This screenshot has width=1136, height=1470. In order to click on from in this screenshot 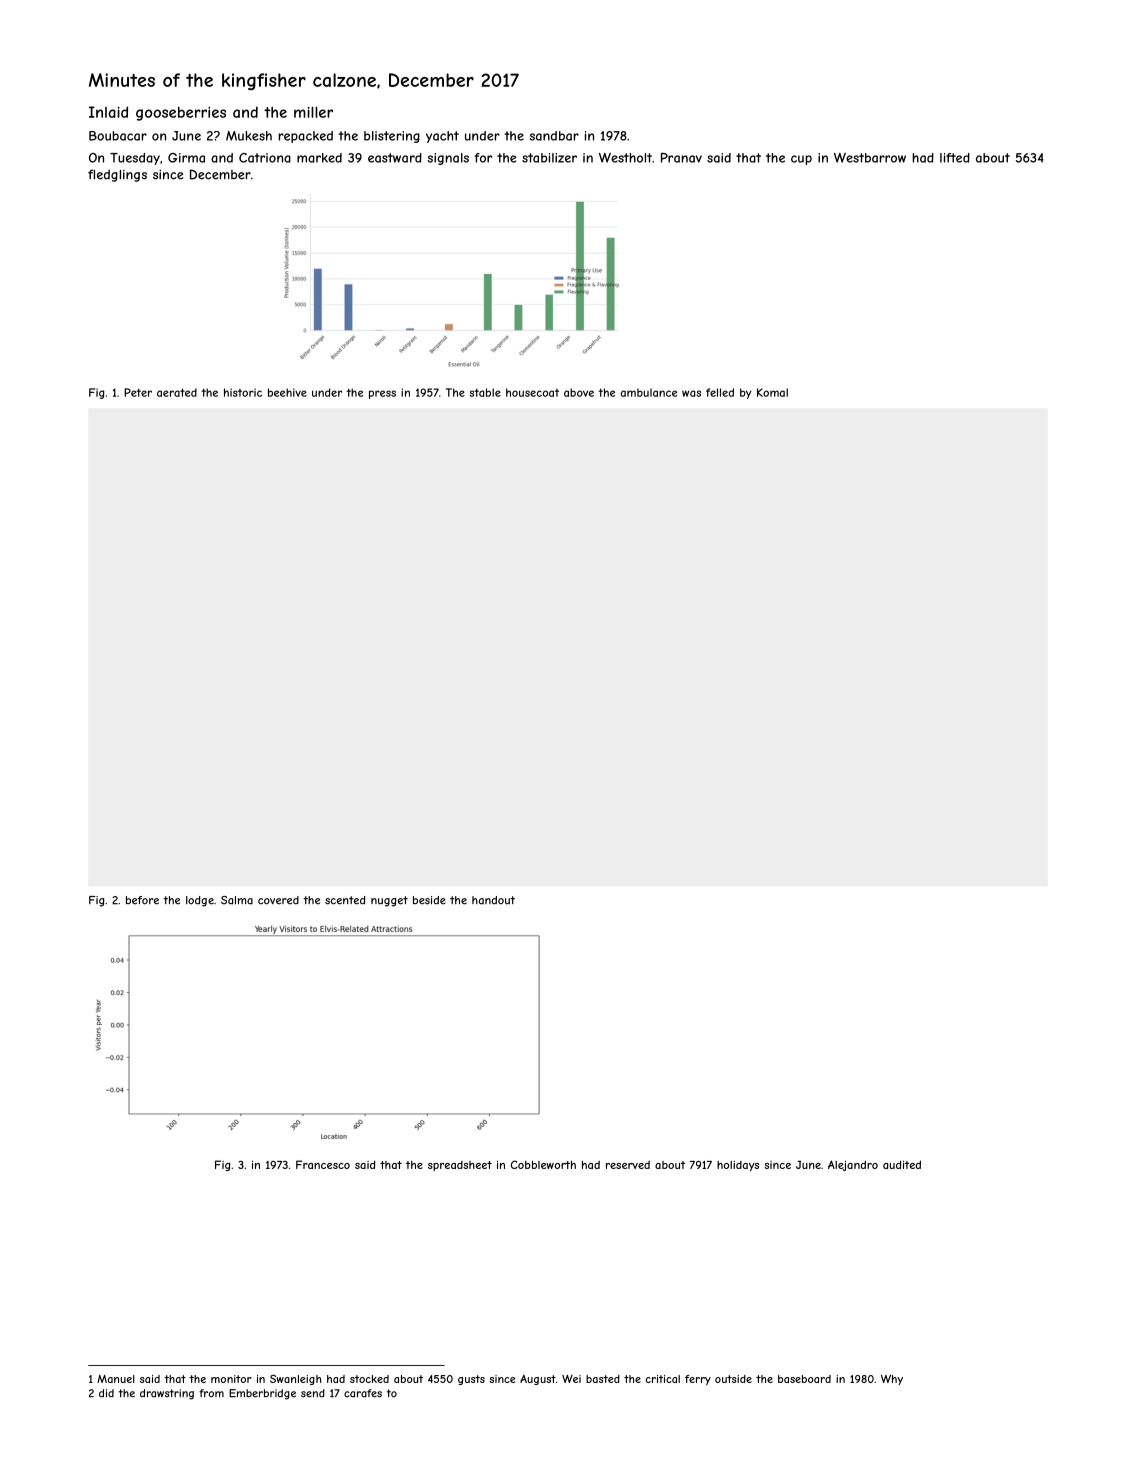, I will do `click(211, 1393)`.
